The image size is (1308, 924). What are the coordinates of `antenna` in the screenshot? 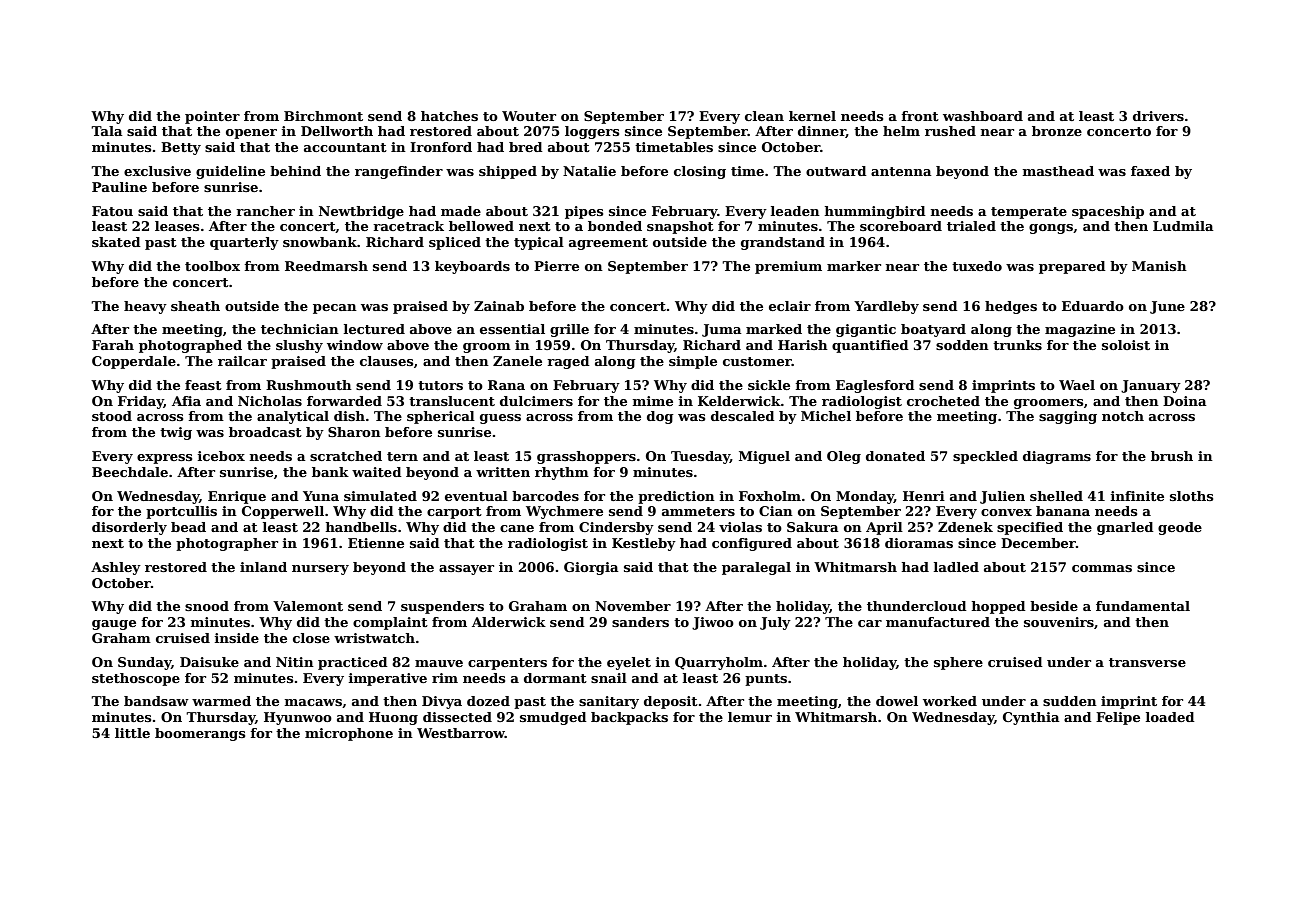 It's located at (901, 171).
